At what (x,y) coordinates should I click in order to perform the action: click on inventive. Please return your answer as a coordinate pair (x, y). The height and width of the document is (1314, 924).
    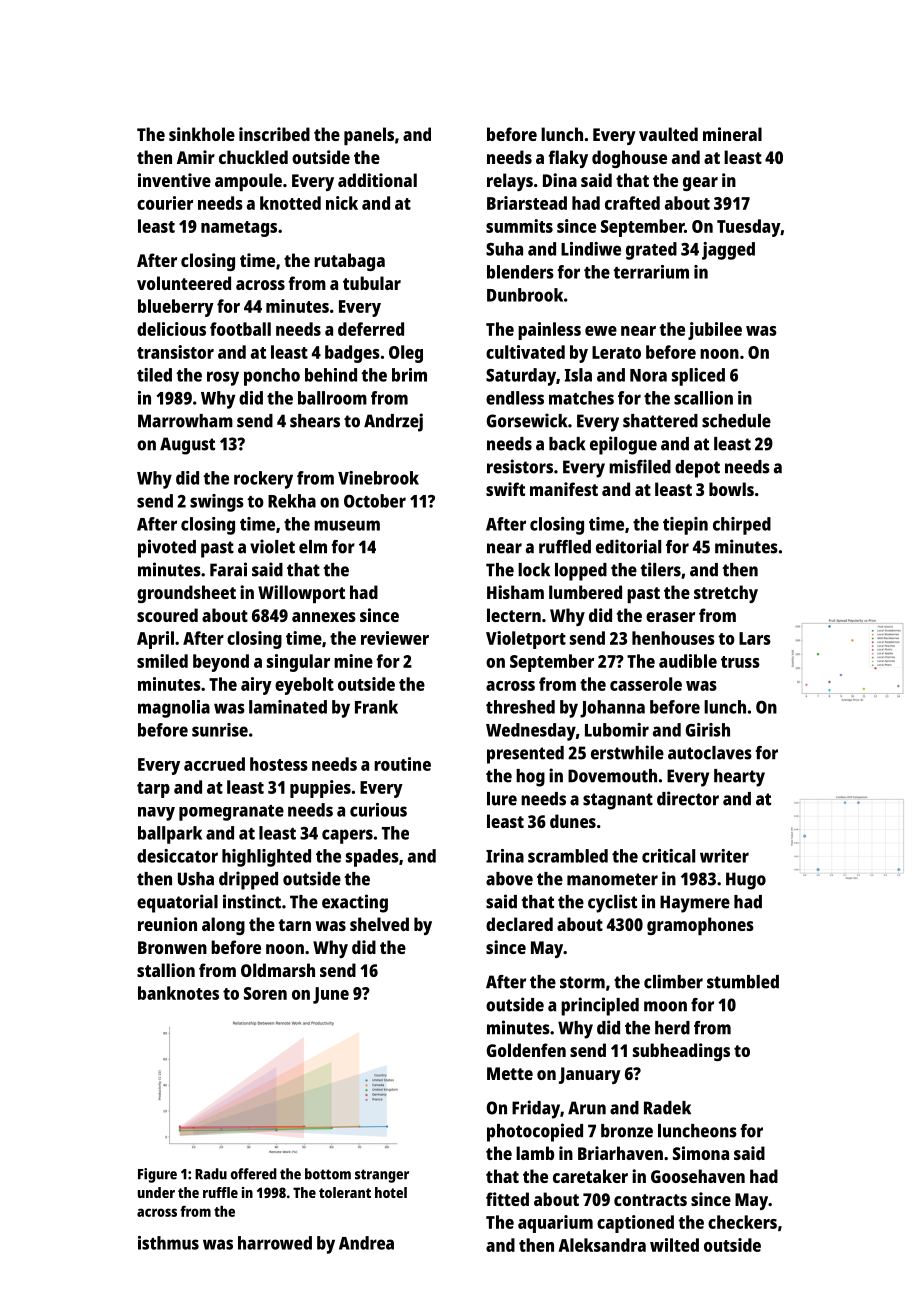
    Looking at the image, I should click on (174, 180).
